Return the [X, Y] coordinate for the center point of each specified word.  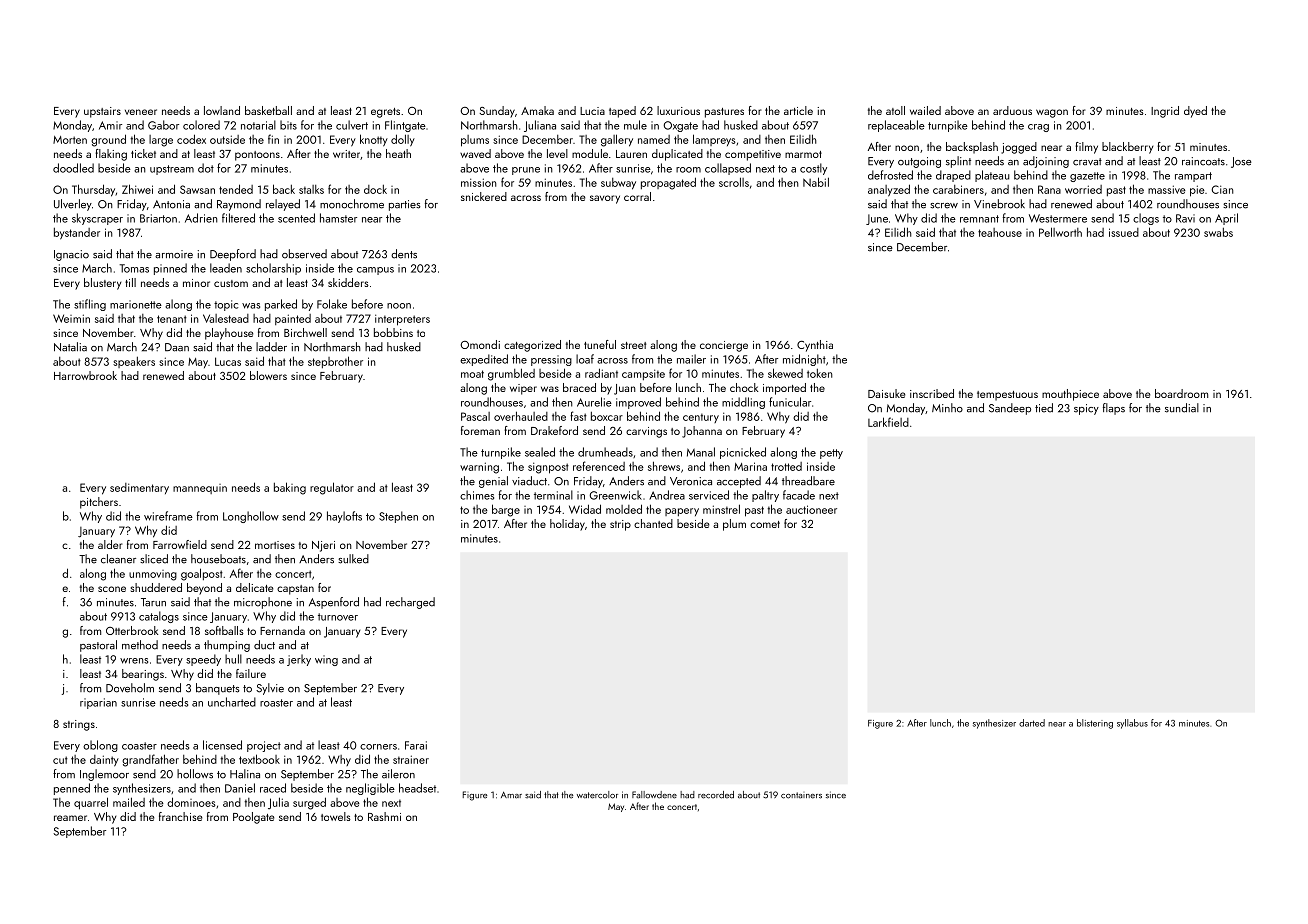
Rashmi [384, 816]
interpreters [402, 320]
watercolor [597, 795]
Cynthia [815, 346]
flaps [1114, 409]
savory [605, 199]
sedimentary [139, 488]
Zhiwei [137, 189]
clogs [1146, 219]
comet [765, 524]
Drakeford [554, 430]
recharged [410, 603]
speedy [203, 660]
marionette [136, 304]
